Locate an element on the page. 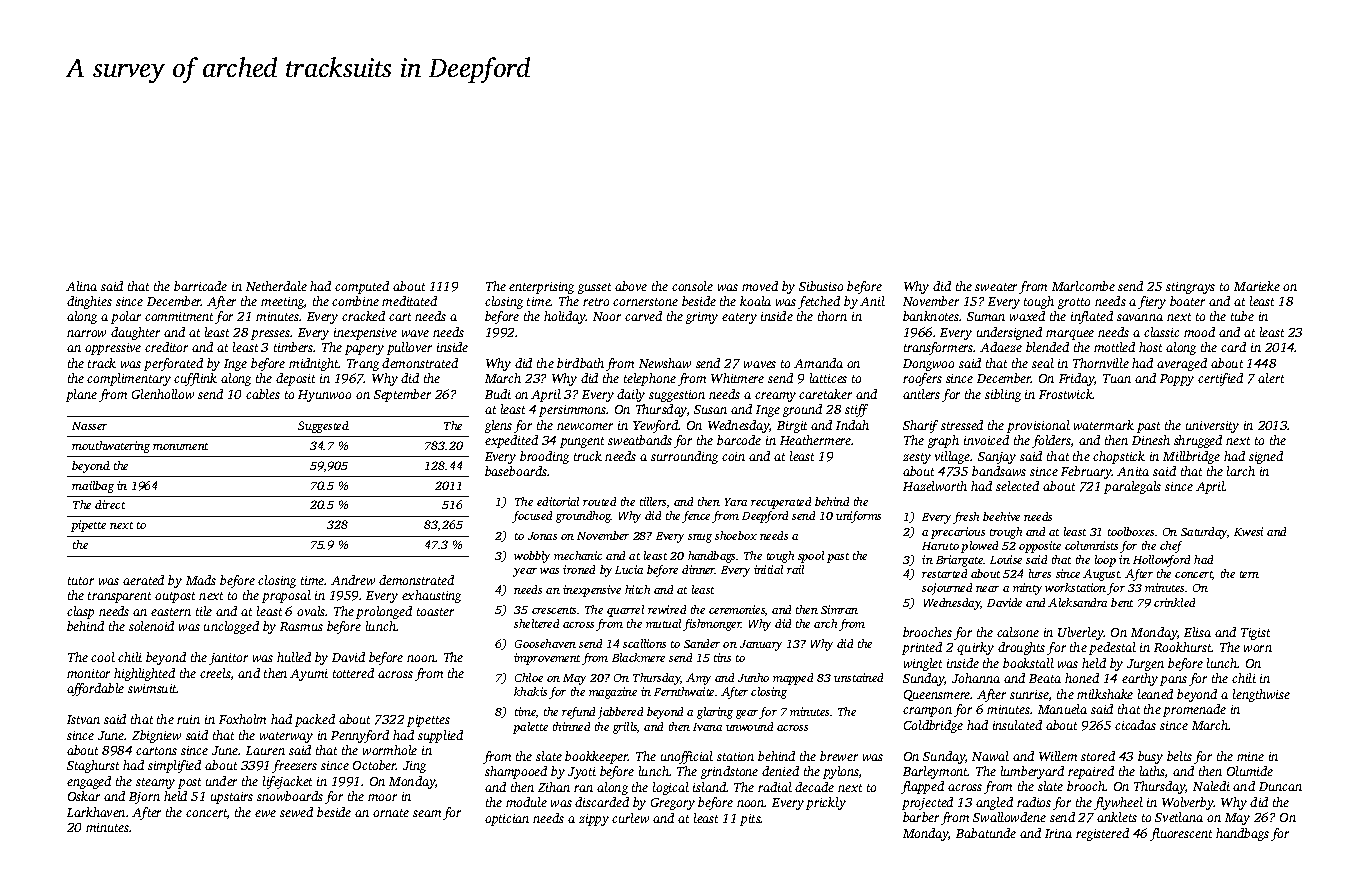  persimmons is located at coordinates (573, 411).
